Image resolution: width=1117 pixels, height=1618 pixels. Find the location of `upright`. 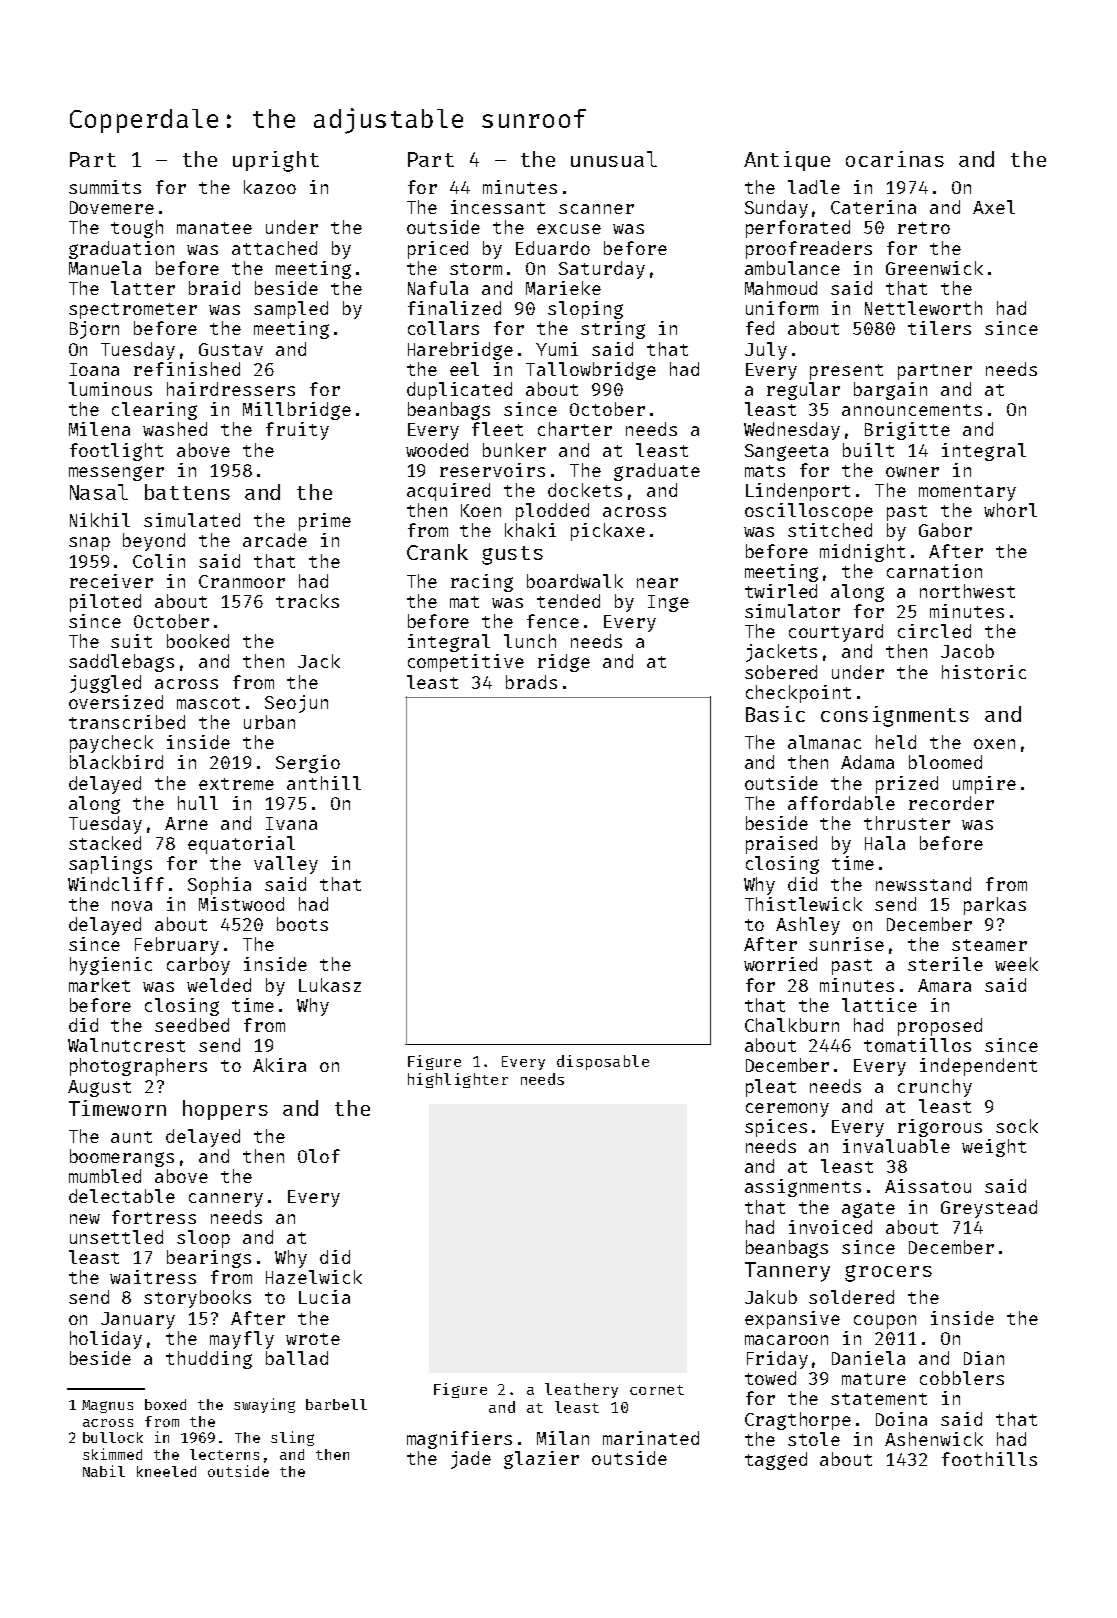

upright is located at coordinates (276, 161).
